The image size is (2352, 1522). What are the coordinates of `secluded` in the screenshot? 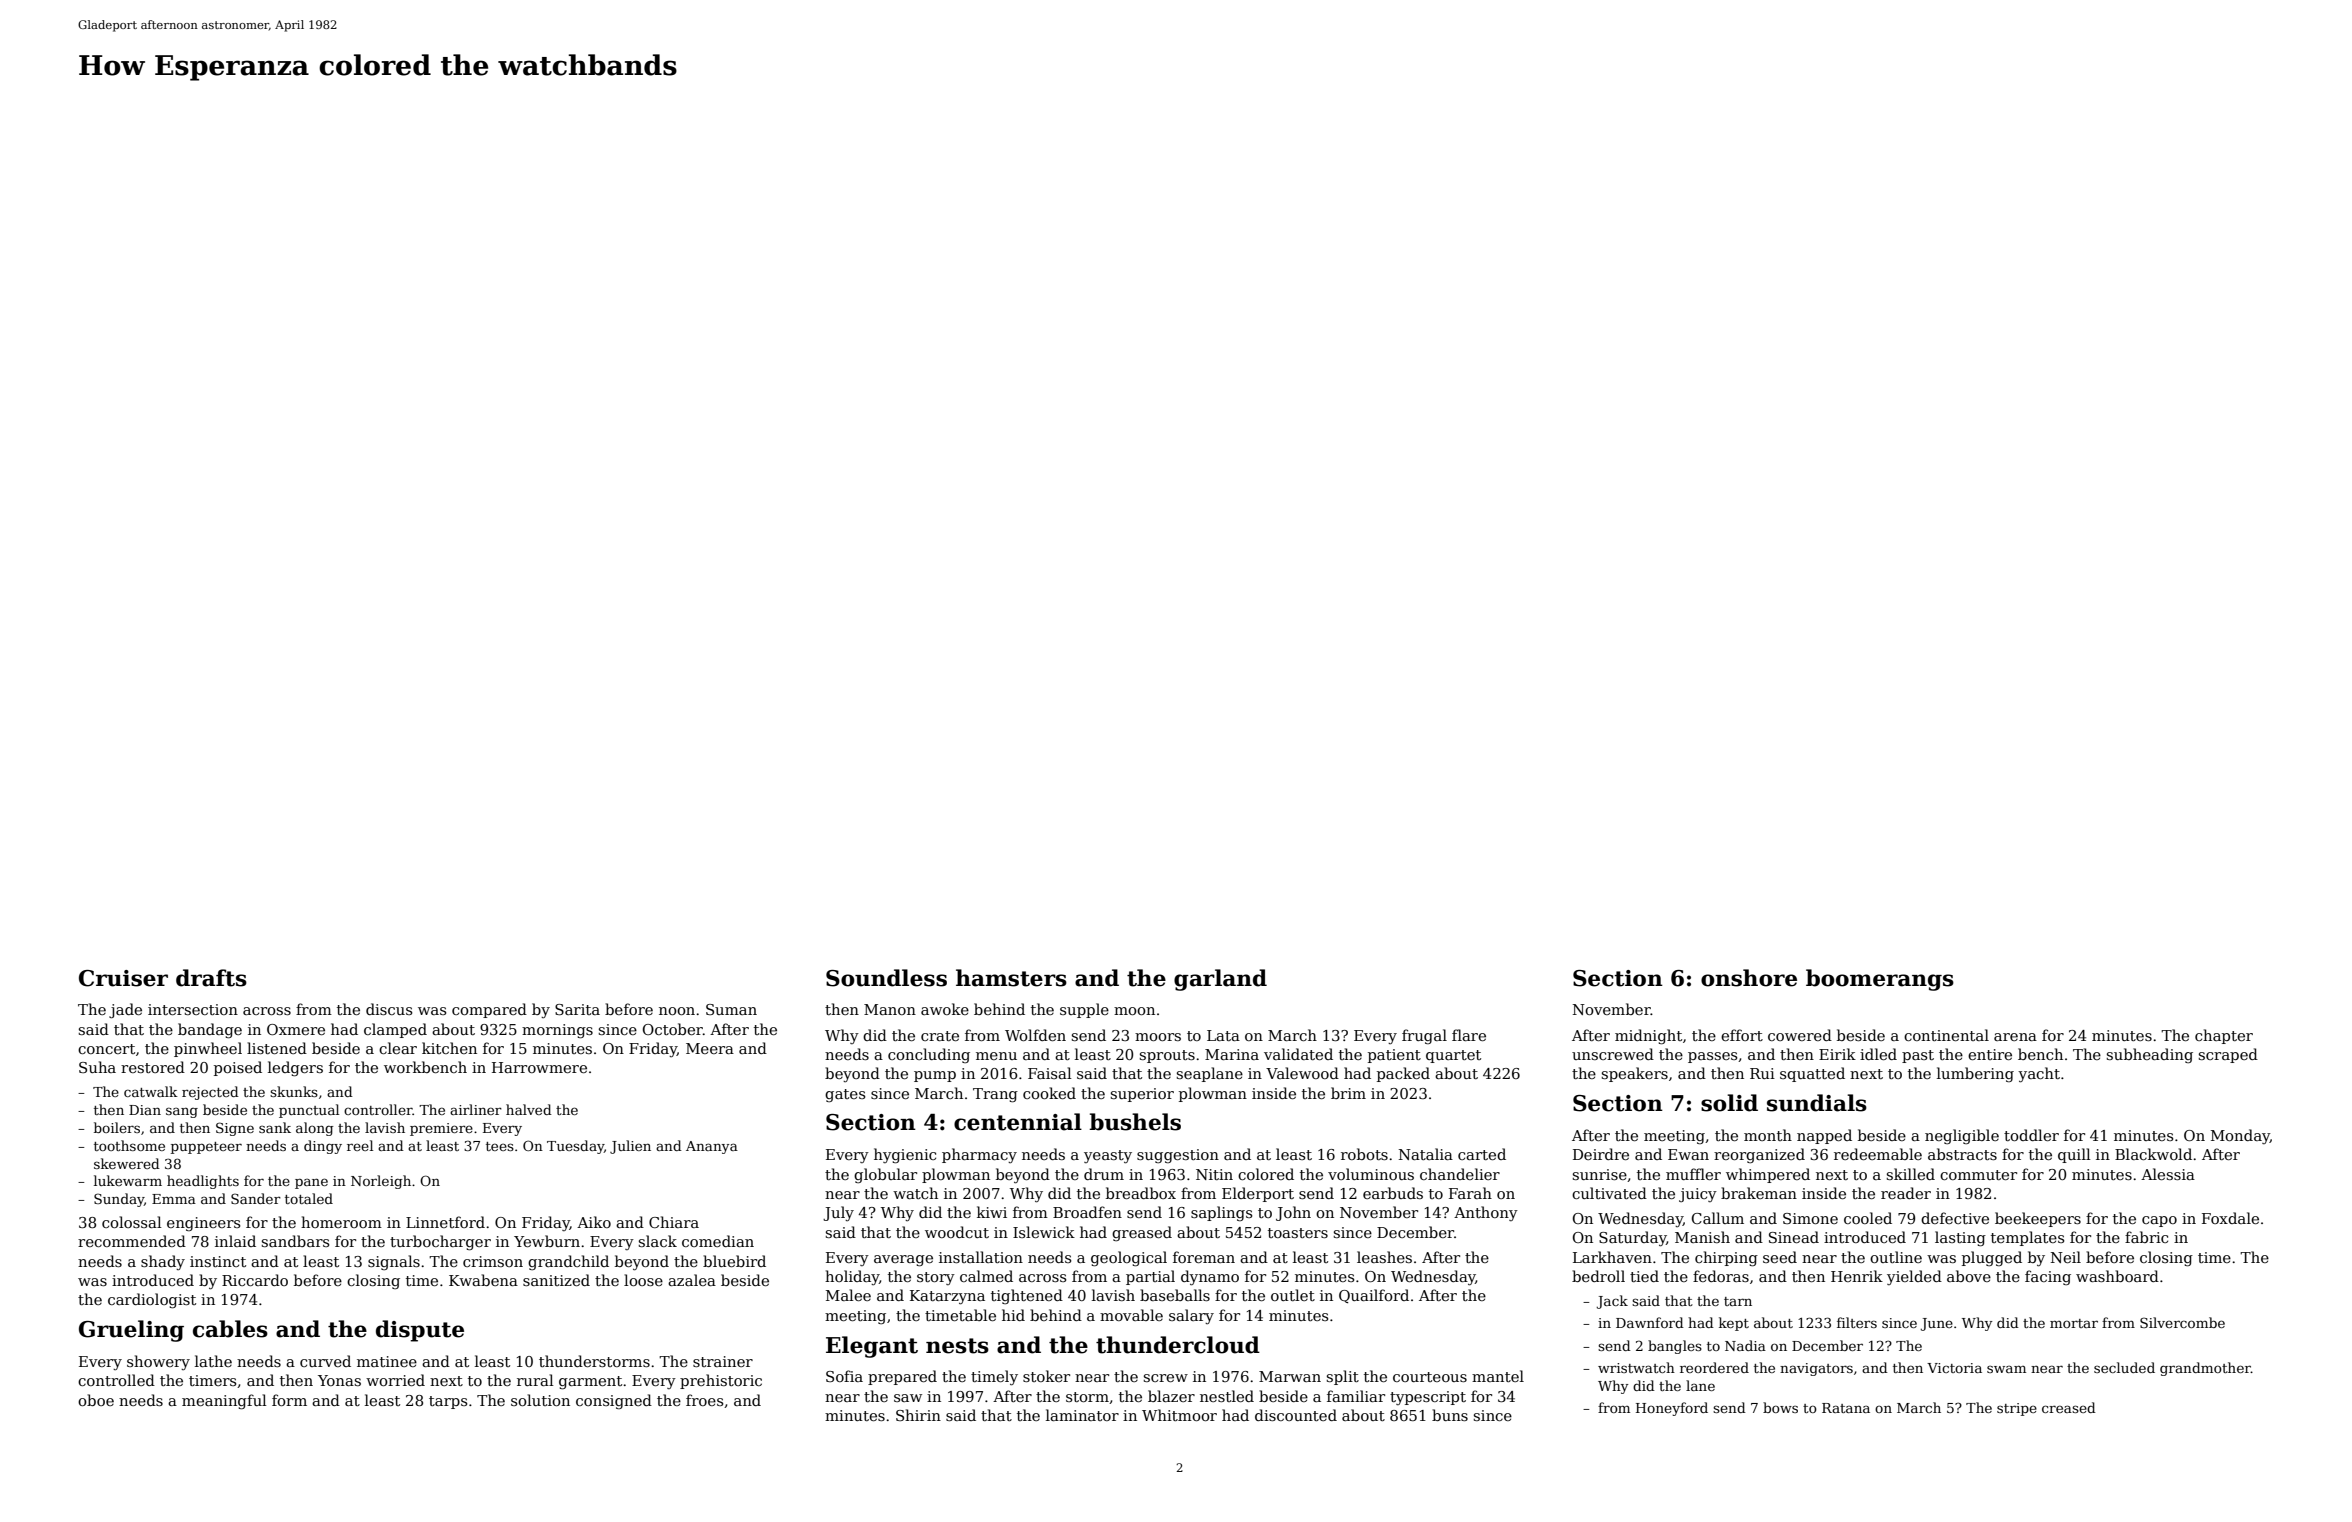 It's located at (2124, 1367).
